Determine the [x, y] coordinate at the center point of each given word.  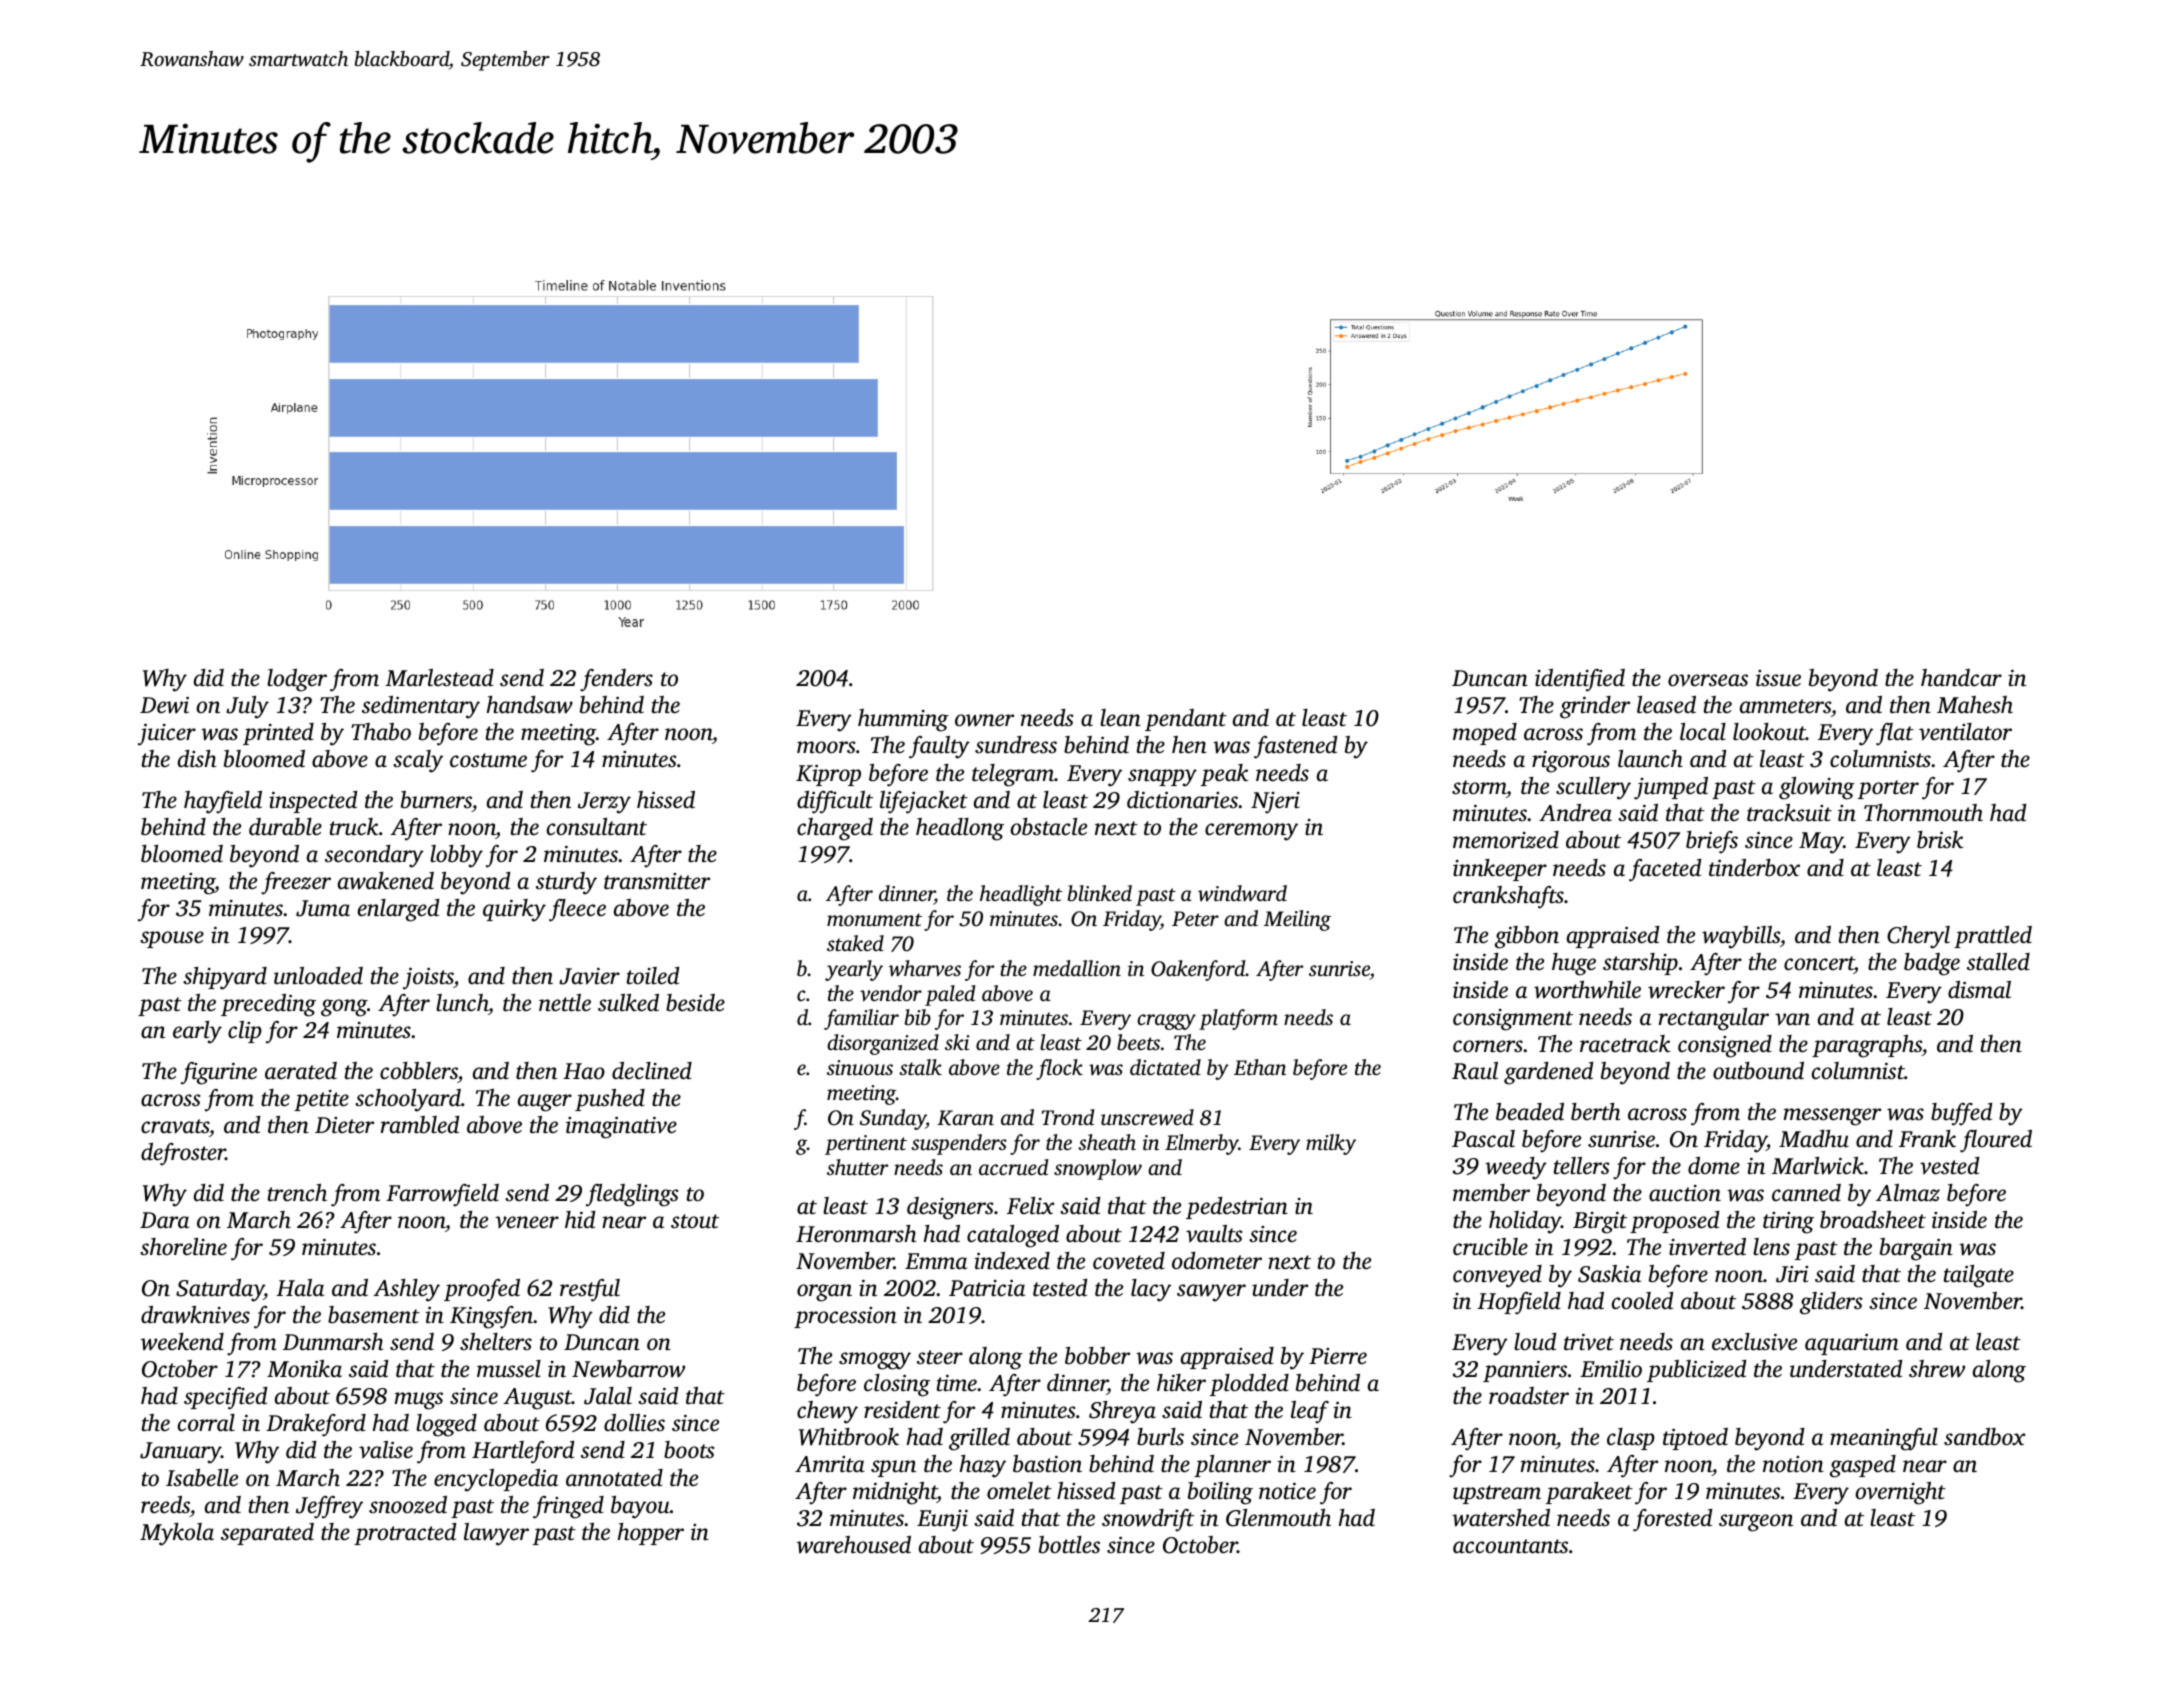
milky [1331, 1144]
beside [695, 1003]
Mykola [177, 1534]
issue [1778, 678]
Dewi [164, 705]
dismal [1979, 990]
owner [984, 720]
